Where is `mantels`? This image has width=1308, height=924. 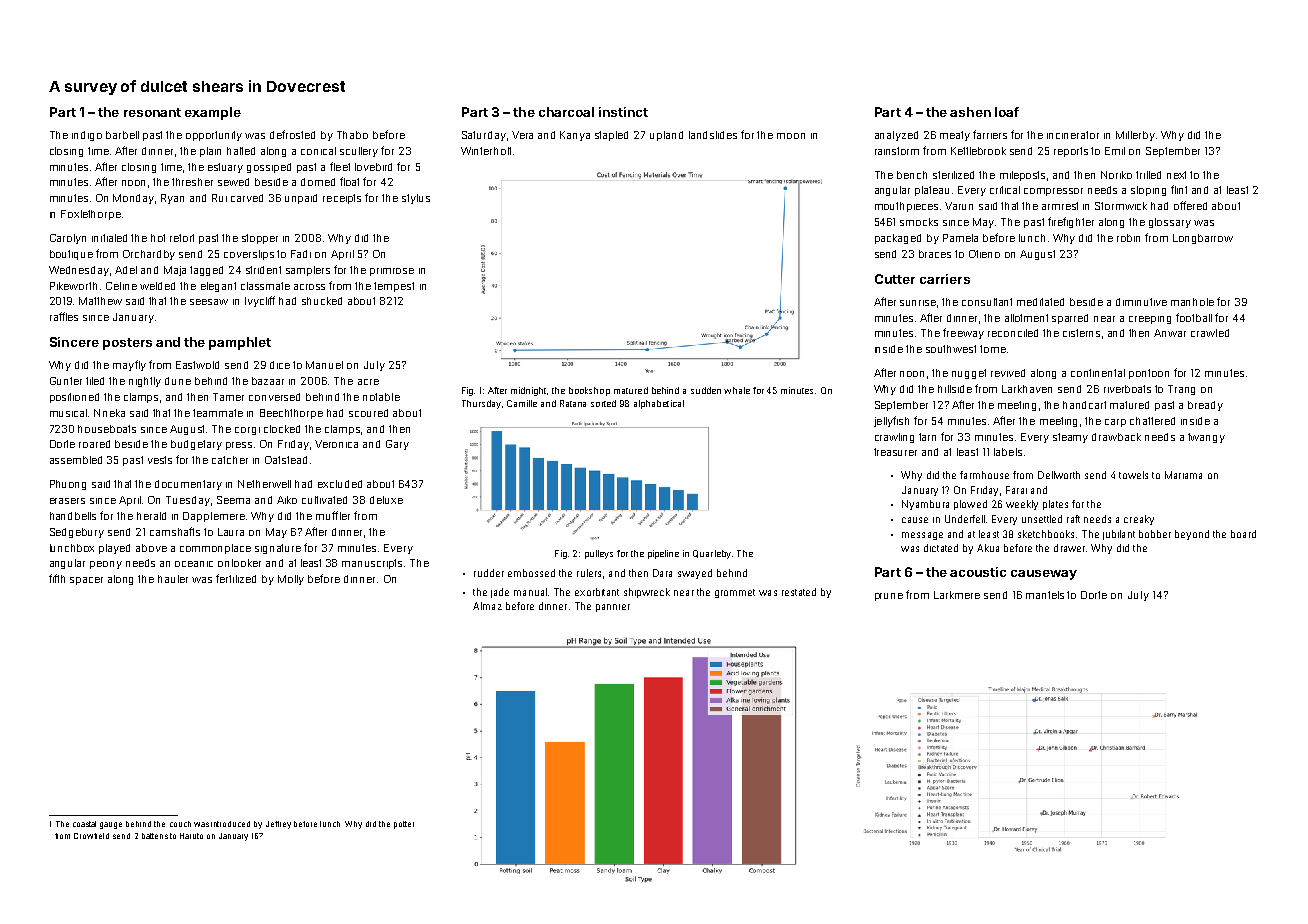 mantels is located at coordinates (1045, 595).
